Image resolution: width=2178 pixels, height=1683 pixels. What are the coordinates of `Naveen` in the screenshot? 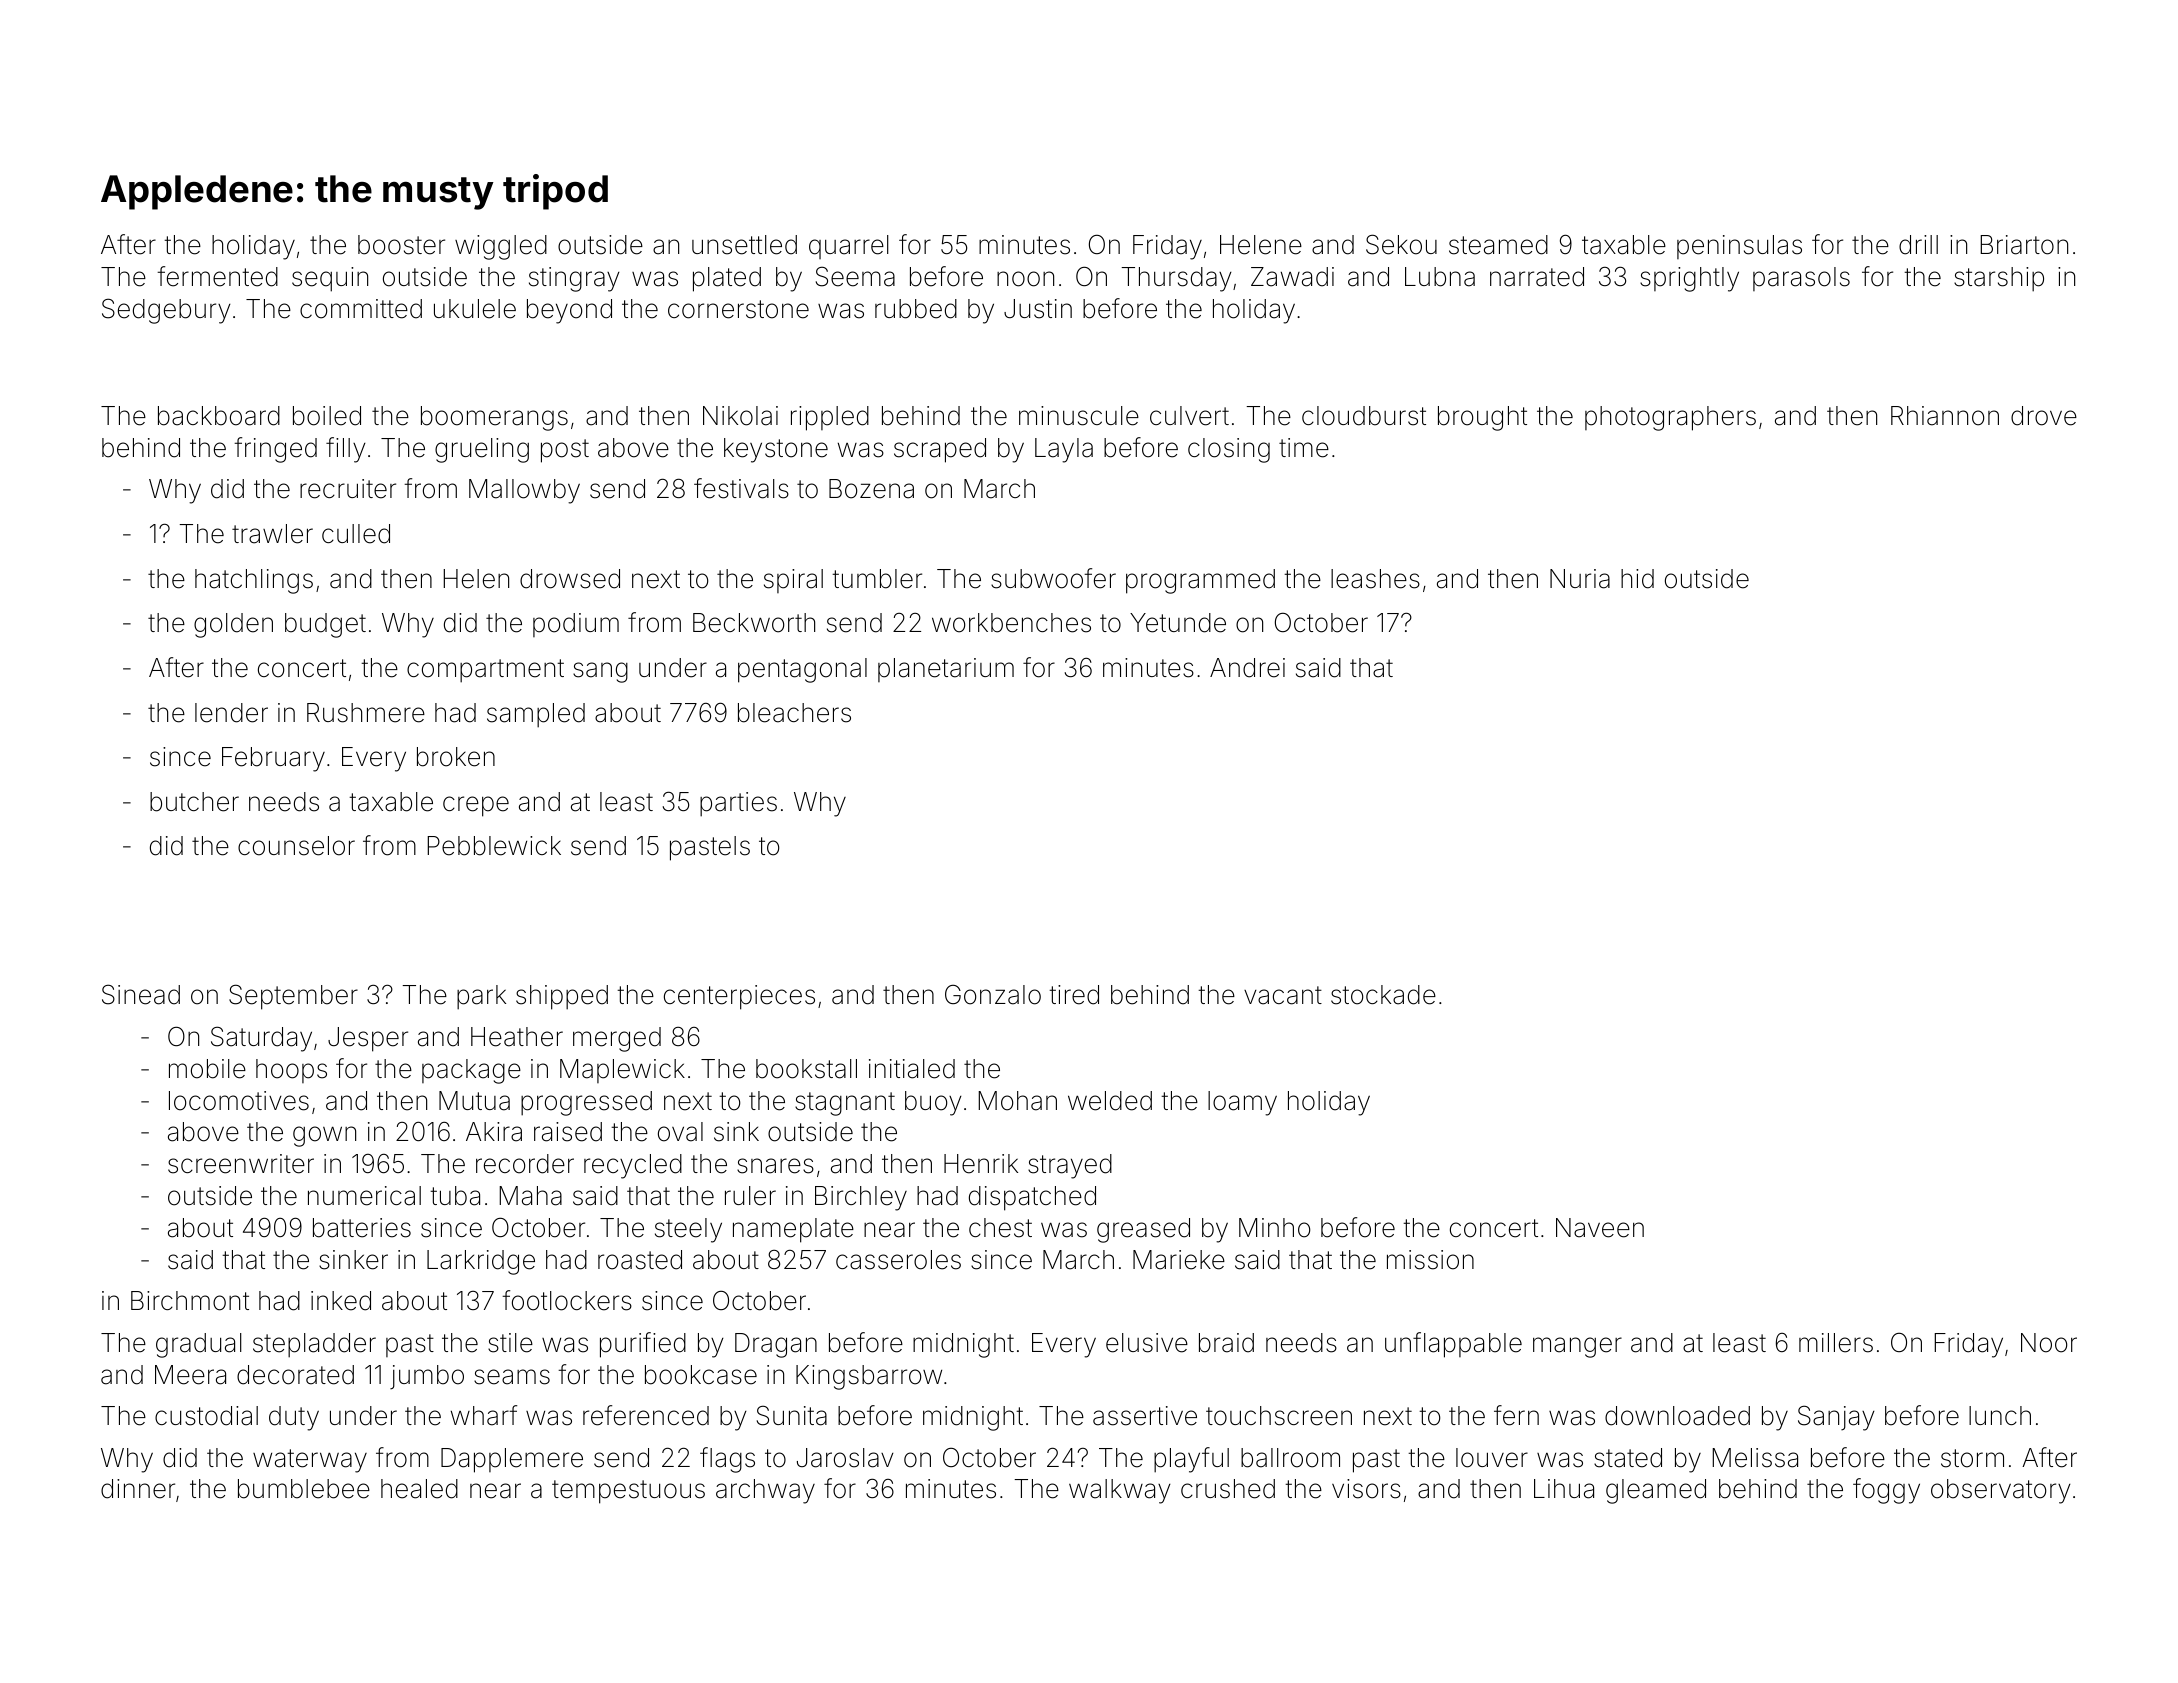 It's located at (1600, 1228).
